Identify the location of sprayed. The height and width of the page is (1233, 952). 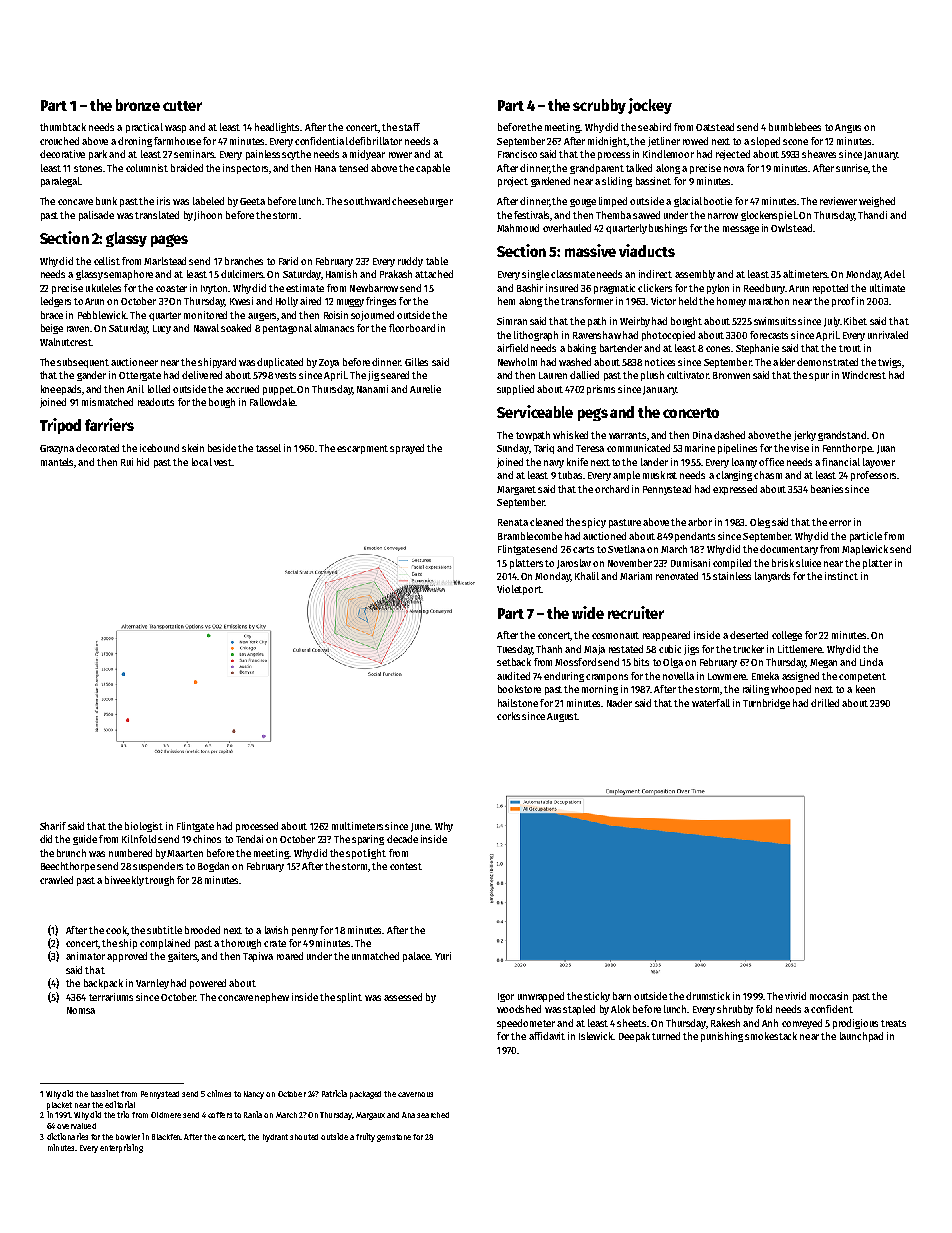
(407, 449).
